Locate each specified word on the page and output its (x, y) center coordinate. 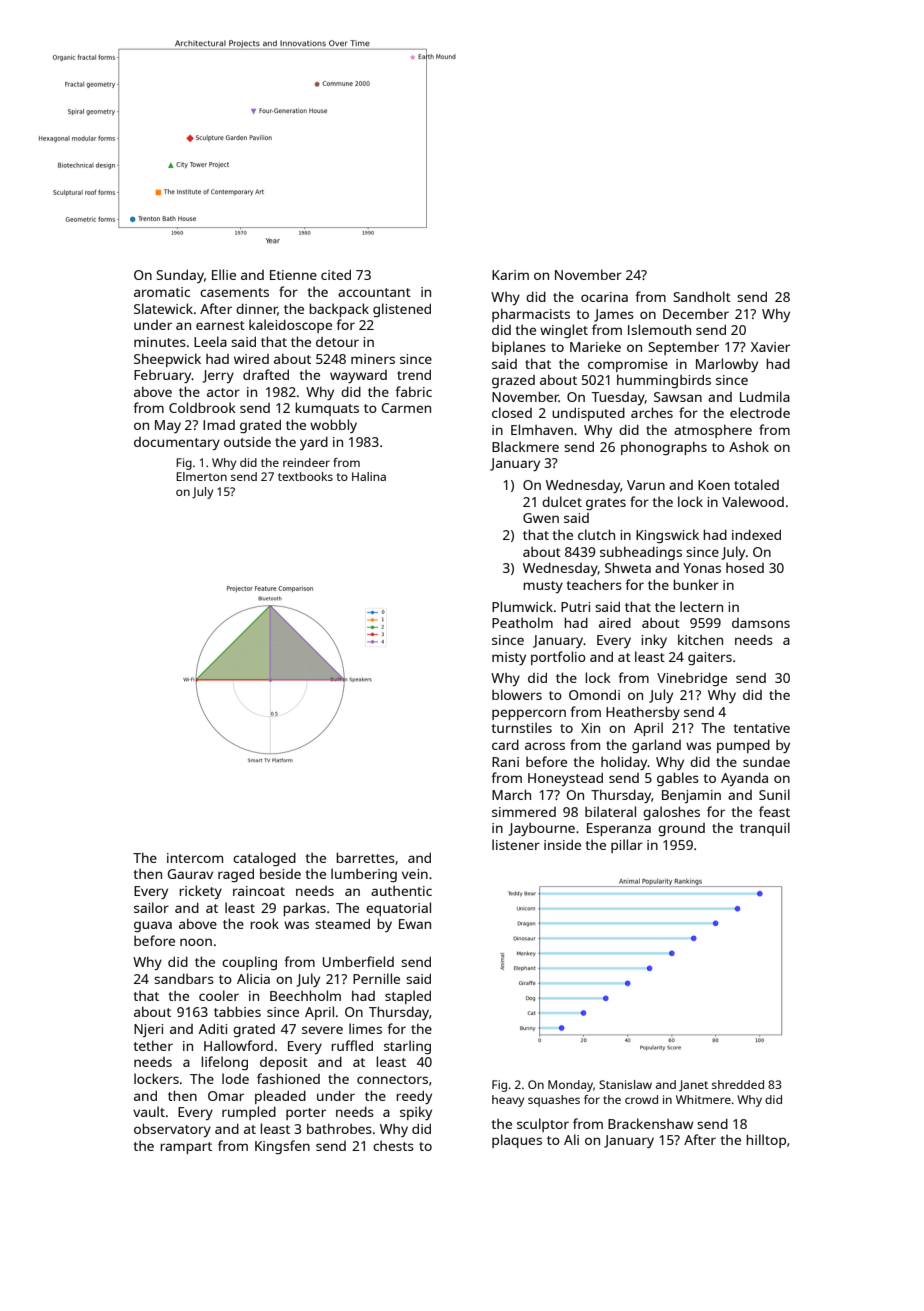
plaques (517, 1141)
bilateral (610, 811)
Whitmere (703, 1099)
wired (251, 359)
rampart (186, 1148)
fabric (413, 391)
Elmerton (201, 476)
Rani (505, 762)
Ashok (749, 446)
